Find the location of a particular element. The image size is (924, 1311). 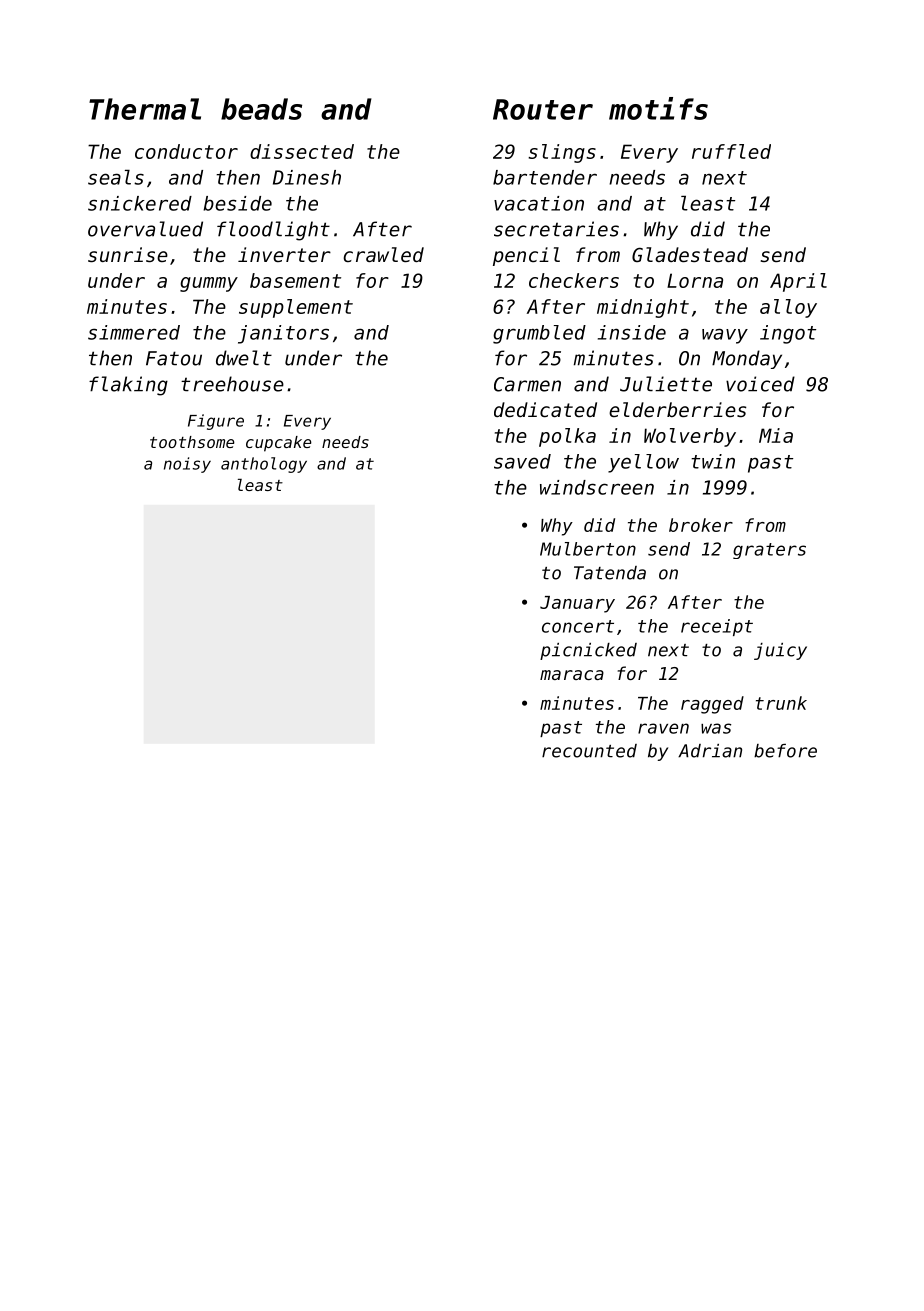

recounted is located at coordinates (589, 751).
